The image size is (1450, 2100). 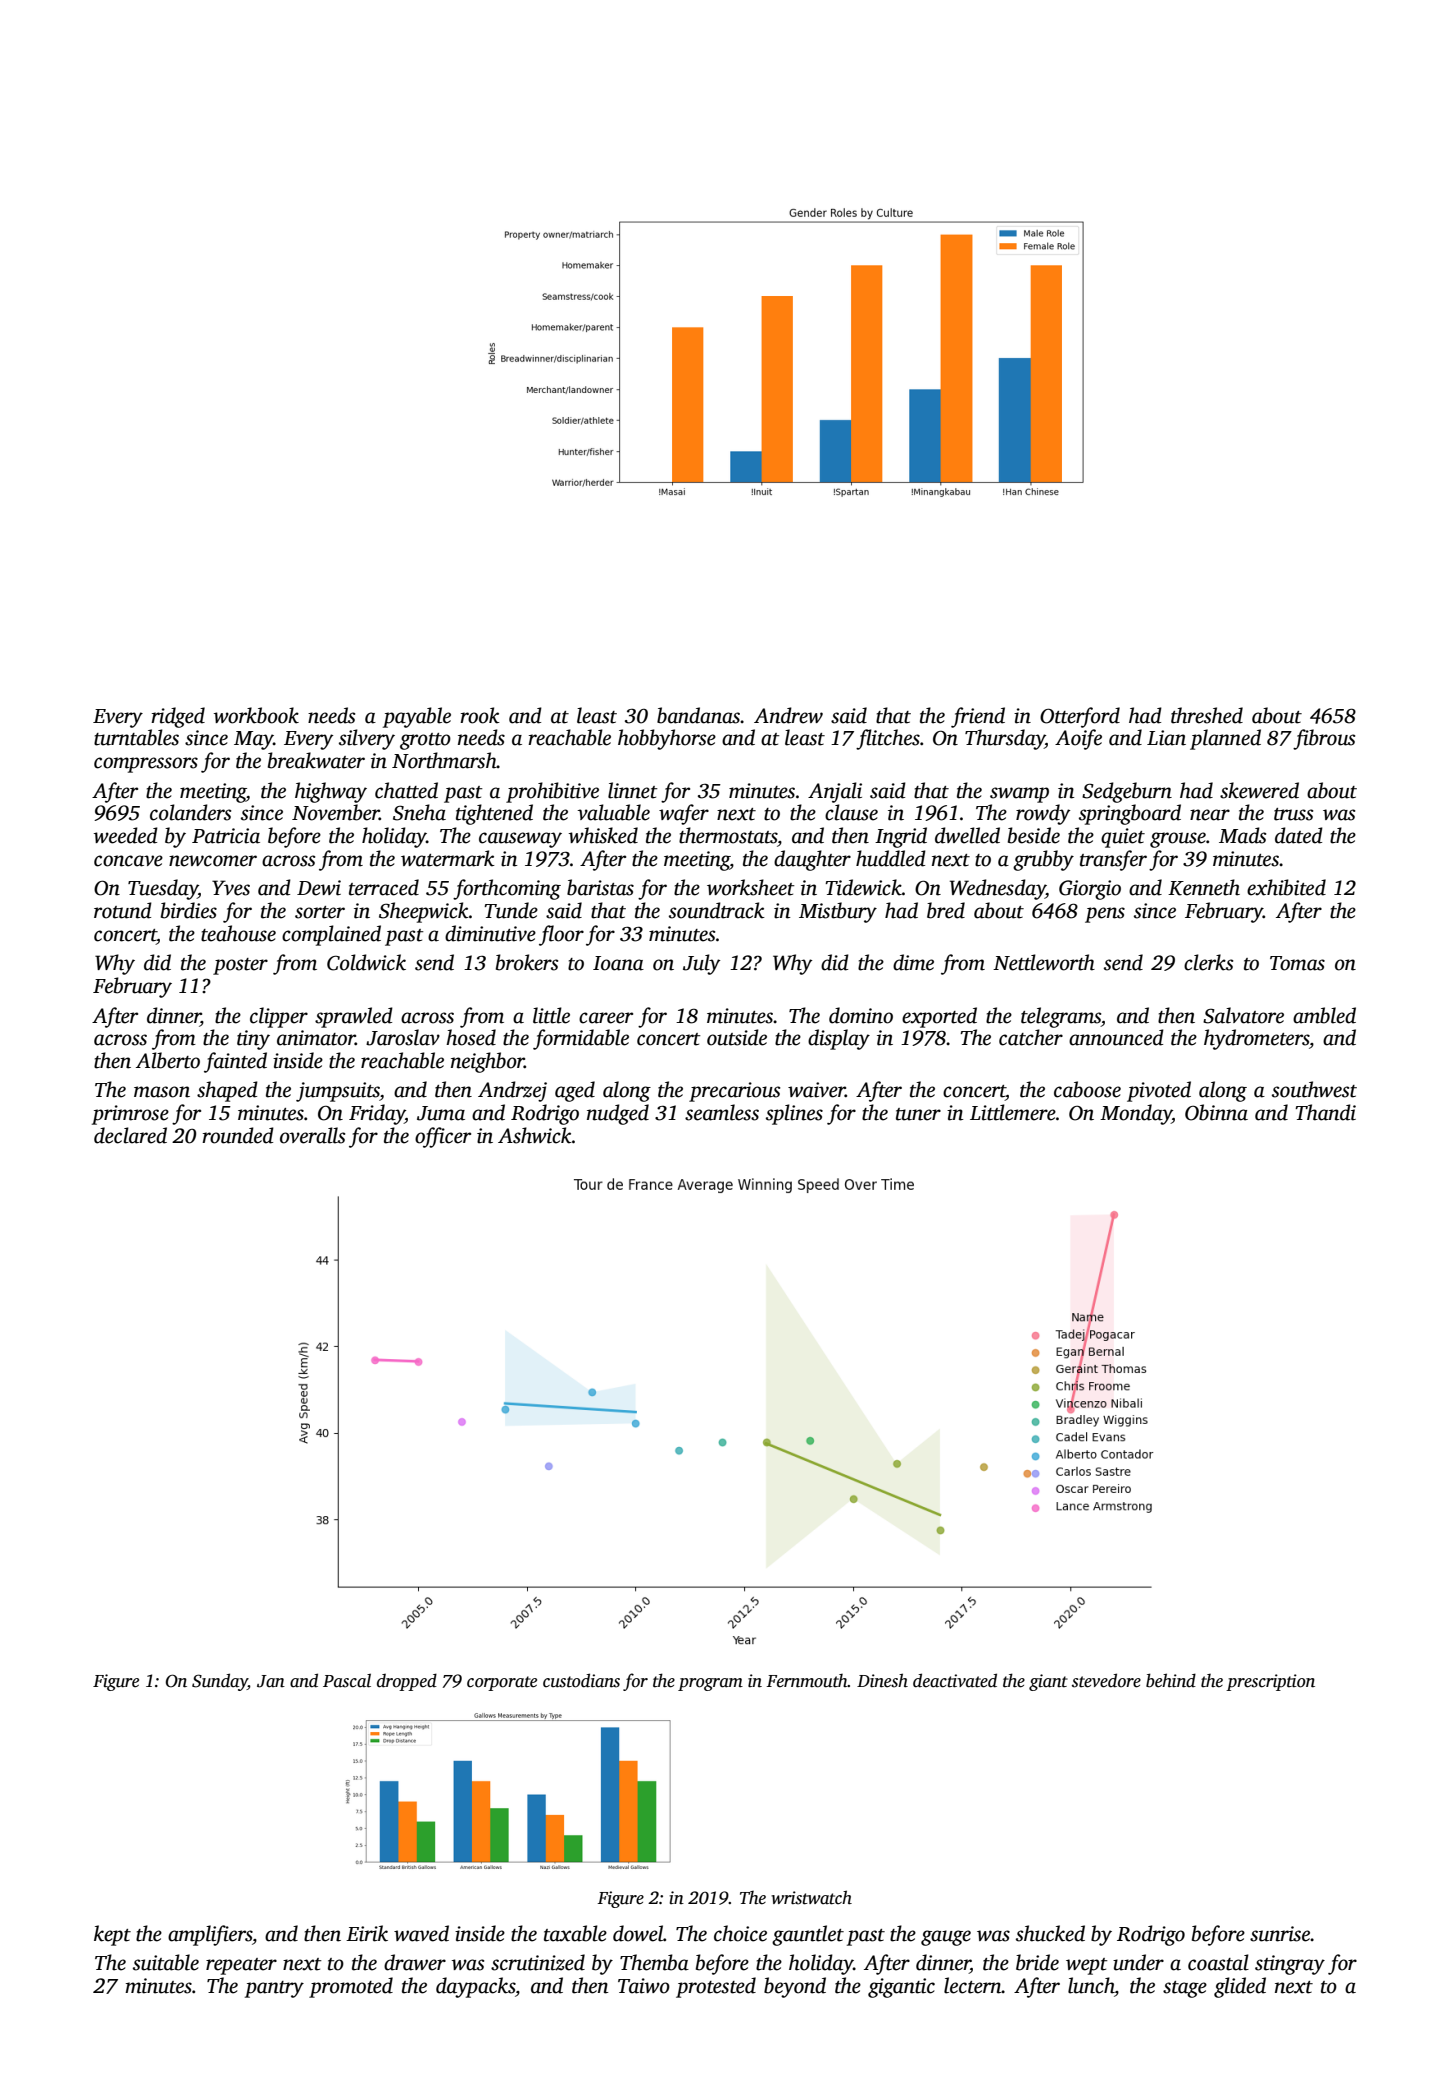 I want to click on Kenneth, so click(x=1204, y=887).
